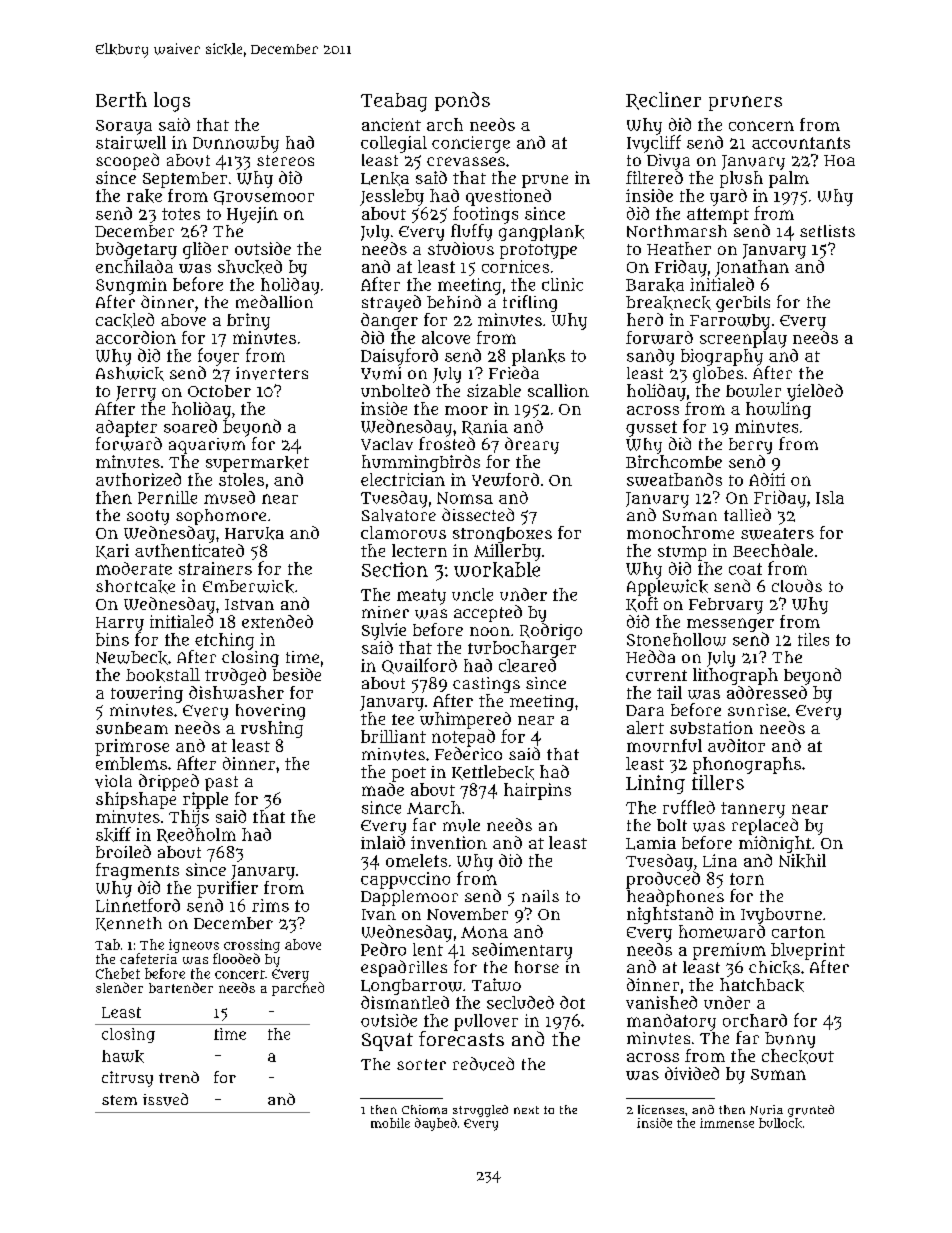 The width and height of the screenshot is (952, 1233). Describe the element at coordinates (663, 101) in the screenshot. I see `Recliner` at that location.
